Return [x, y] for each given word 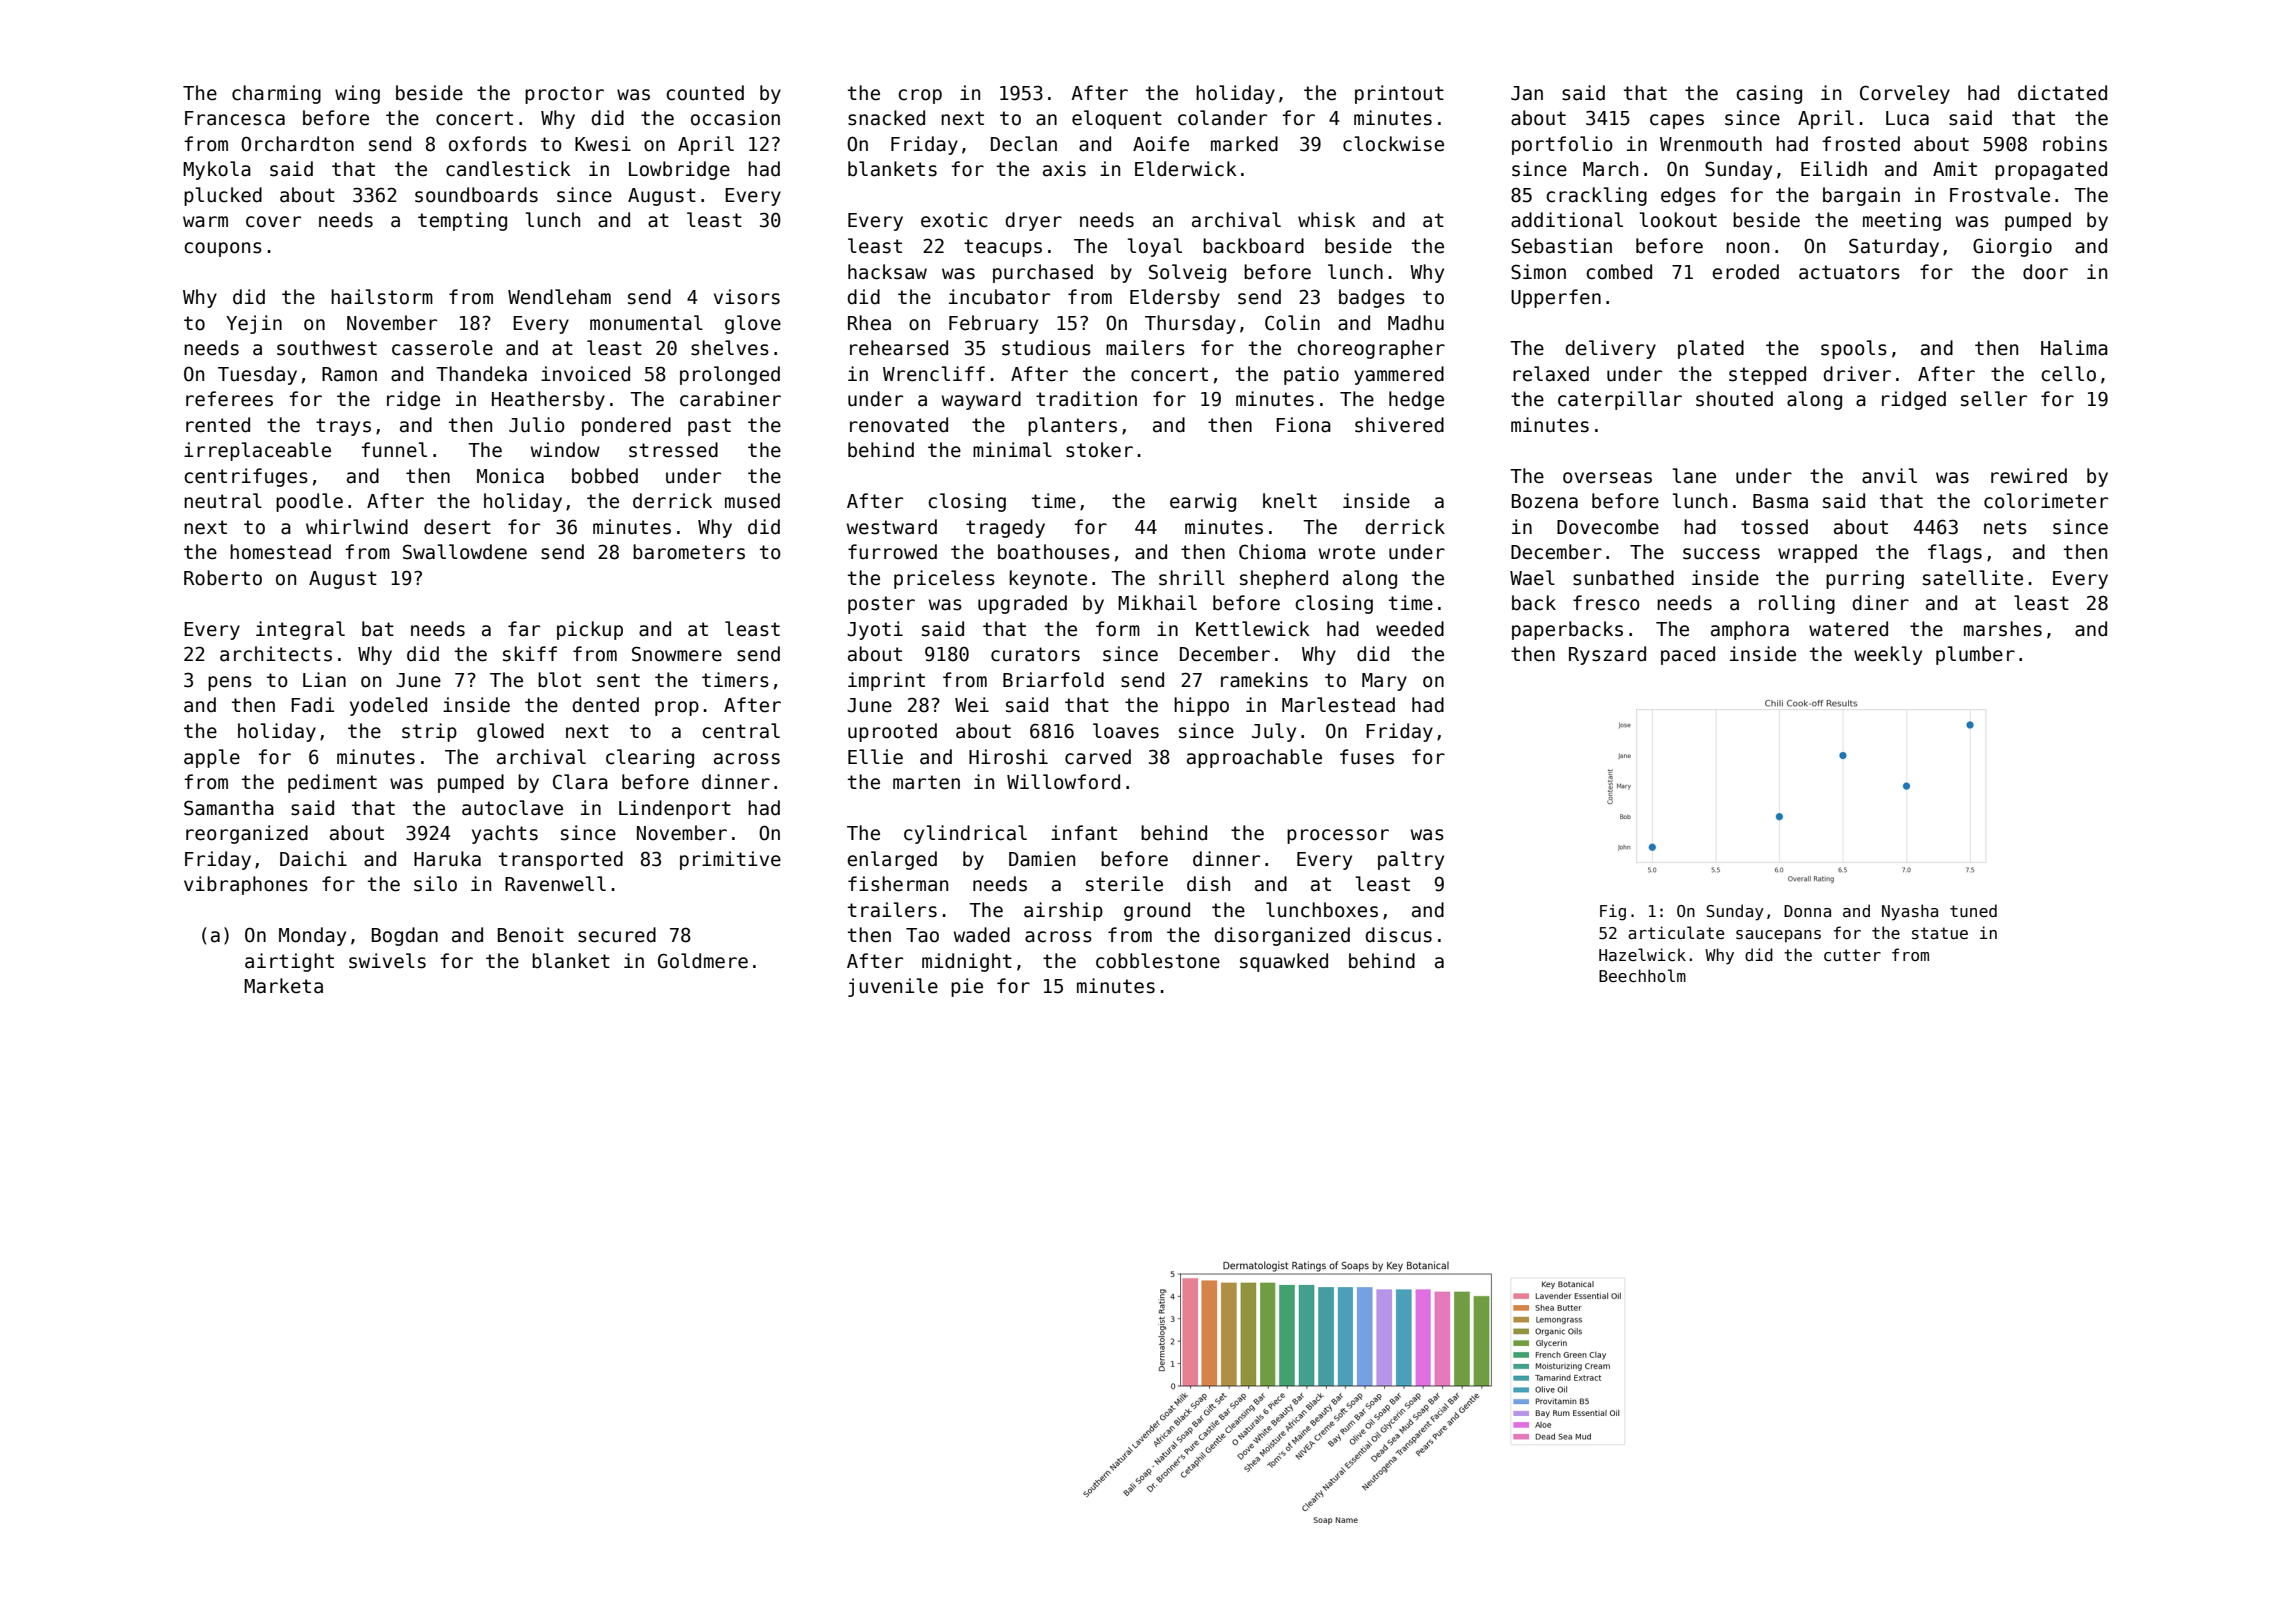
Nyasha [1910, 912]
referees [229, 399]
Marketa [283, 986]
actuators [1849, 272]
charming [276, 94]
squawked [1284, 962]
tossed [1774, 527]
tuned [1973, 910]
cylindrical [965, 834]
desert [457, 527]
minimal [1012, 450]
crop [920, 96]
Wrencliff [934, 374]
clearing [650, 758]
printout [1399, 94]
